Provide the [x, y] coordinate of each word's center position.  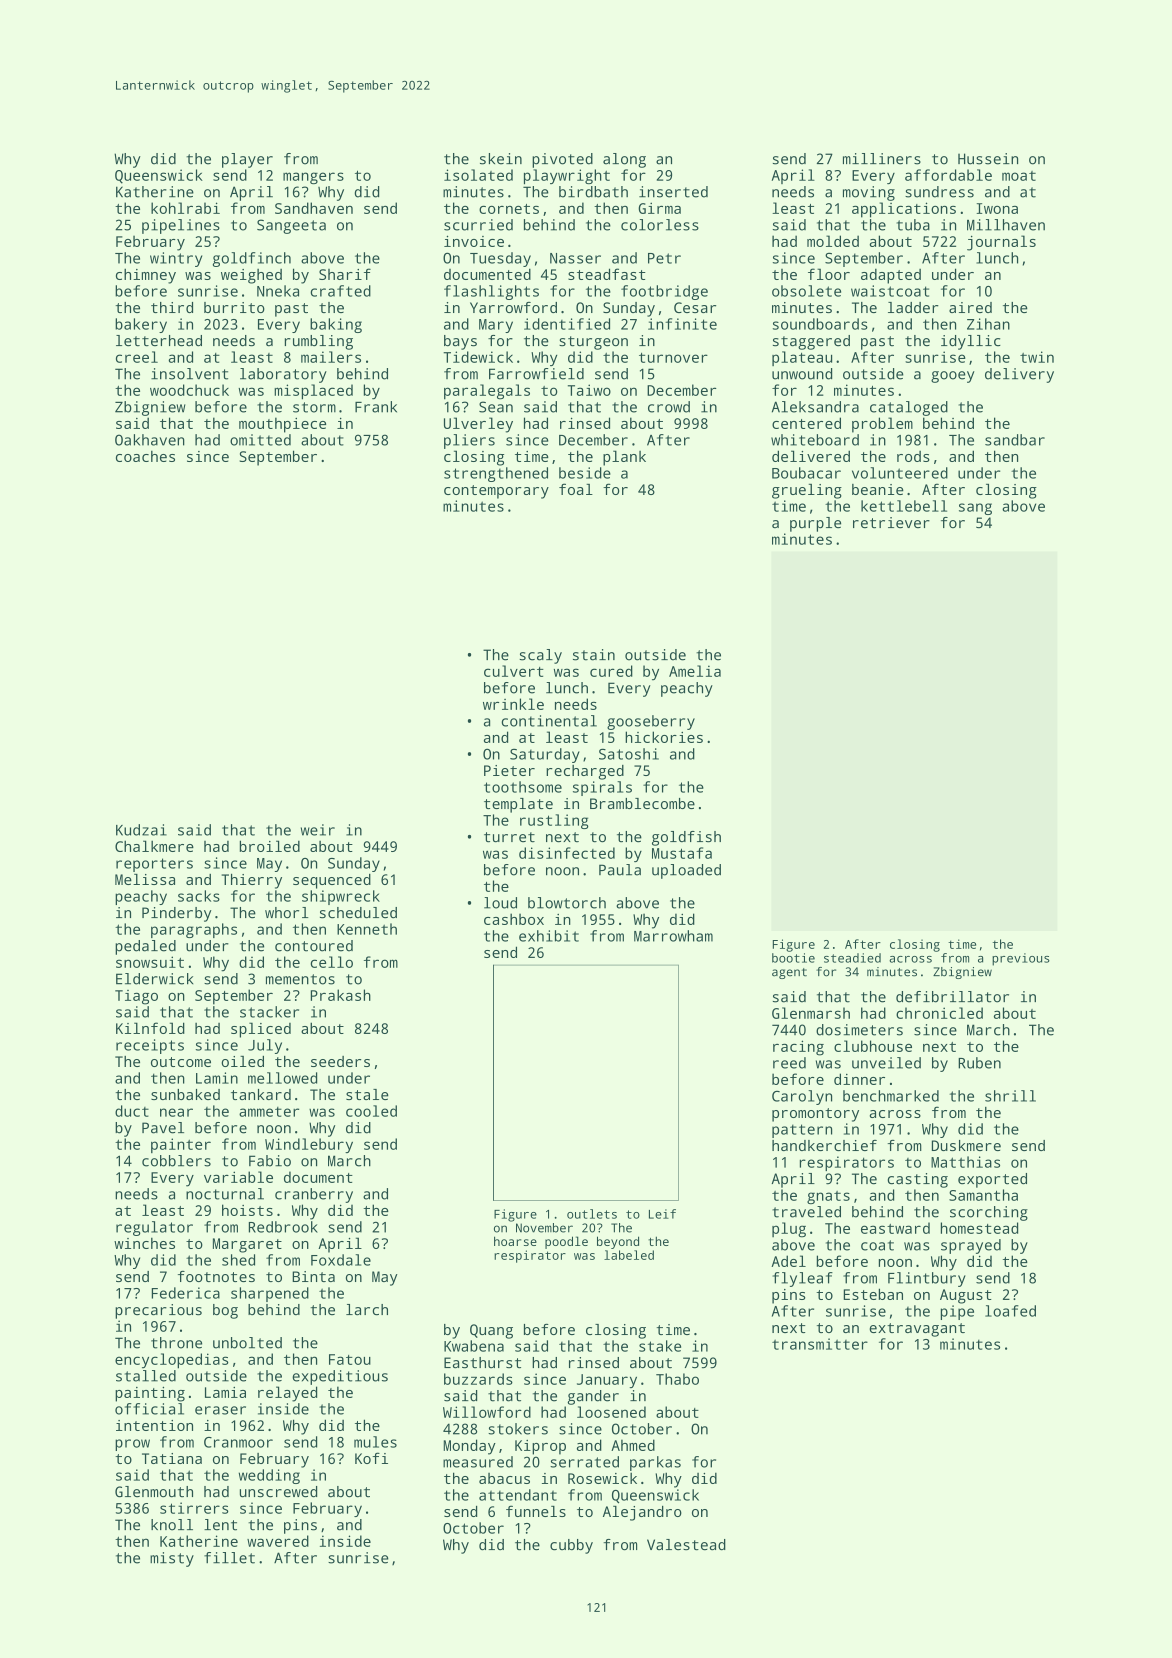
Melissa [145, 879]
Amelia [695, 671]
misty [172, 1559]
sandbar [1015, 440]
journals [1001, 243]
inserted [673, 192]
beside [585, 473]
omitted [260, 440]
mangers [313, 178]
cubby [571, 1546]
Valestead [686, 1545]
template [518, 805]
